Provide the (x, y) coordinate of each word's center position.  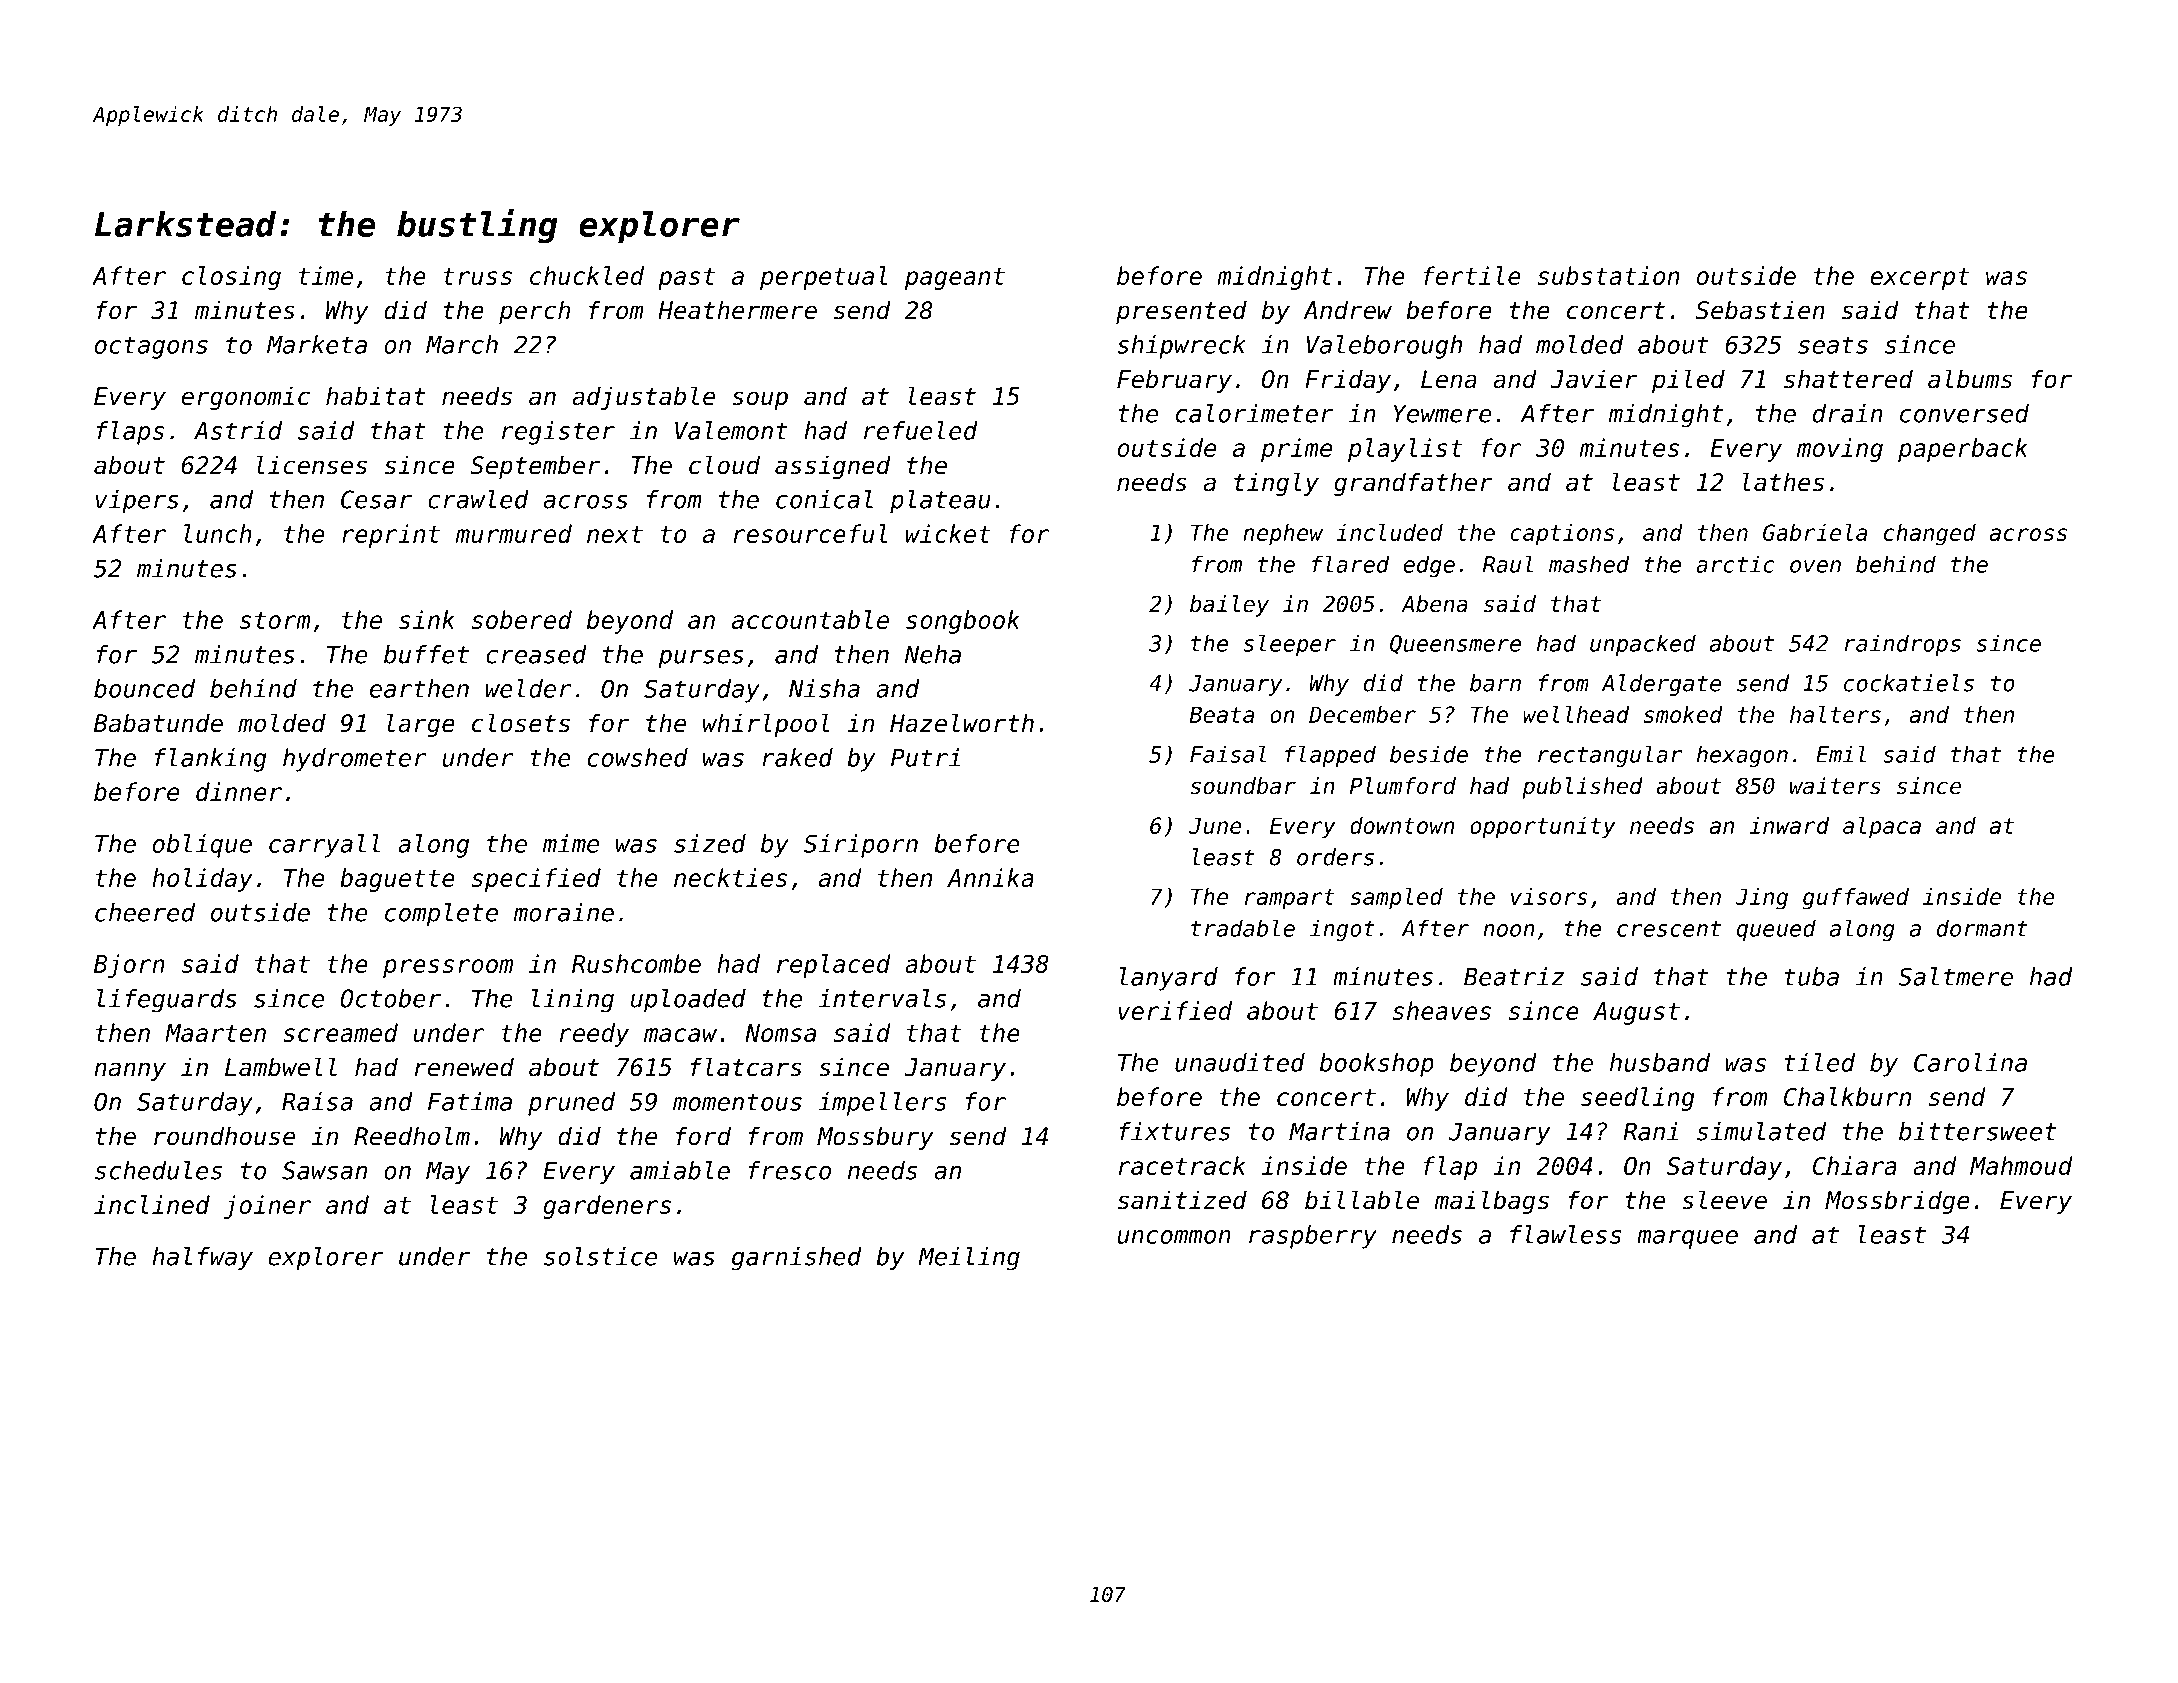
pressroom (448, 968)
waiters (1835, 786)
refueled (921, 430)
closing (231, 278)
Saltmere (1955, 976)
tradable (1243, 928)
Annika (990, 877)
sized (710, 843)
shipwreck (1181, 347)
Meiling (969, 1259)
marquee (1687, 1239)
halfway (202, 1259)
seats (1833, 345)
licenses (312, 465)
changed (1930, 535)
